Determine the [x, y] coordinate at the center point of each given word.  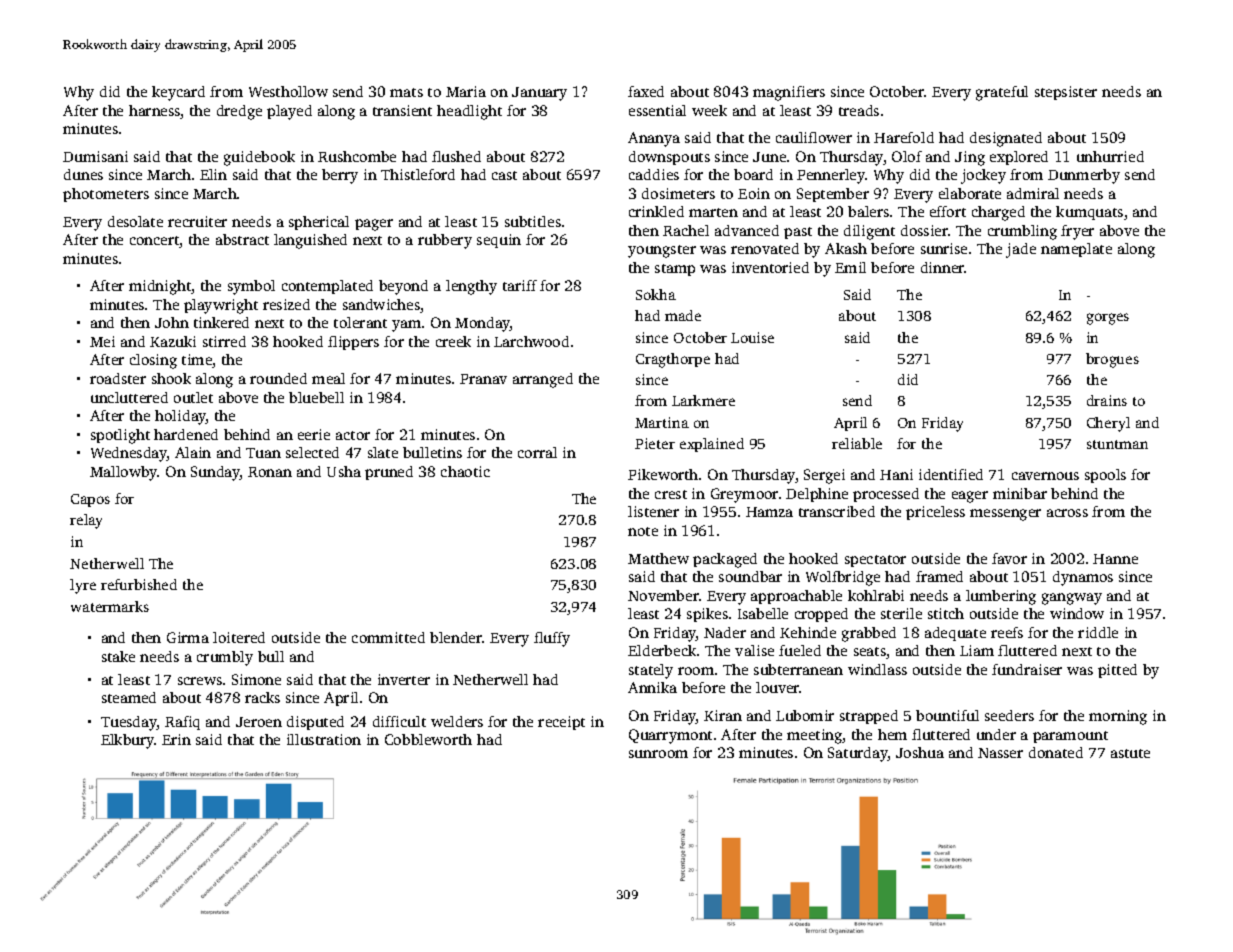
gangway [1072, 599]
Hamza [769, 512]
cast [504, 175]
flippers [353, 343]
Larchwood [531, 341]
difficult [399, 721]
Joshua [920, 752]
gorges [1108, 319]
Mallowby [124, 473]
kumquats [1089, 213]
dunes [83, 174]
